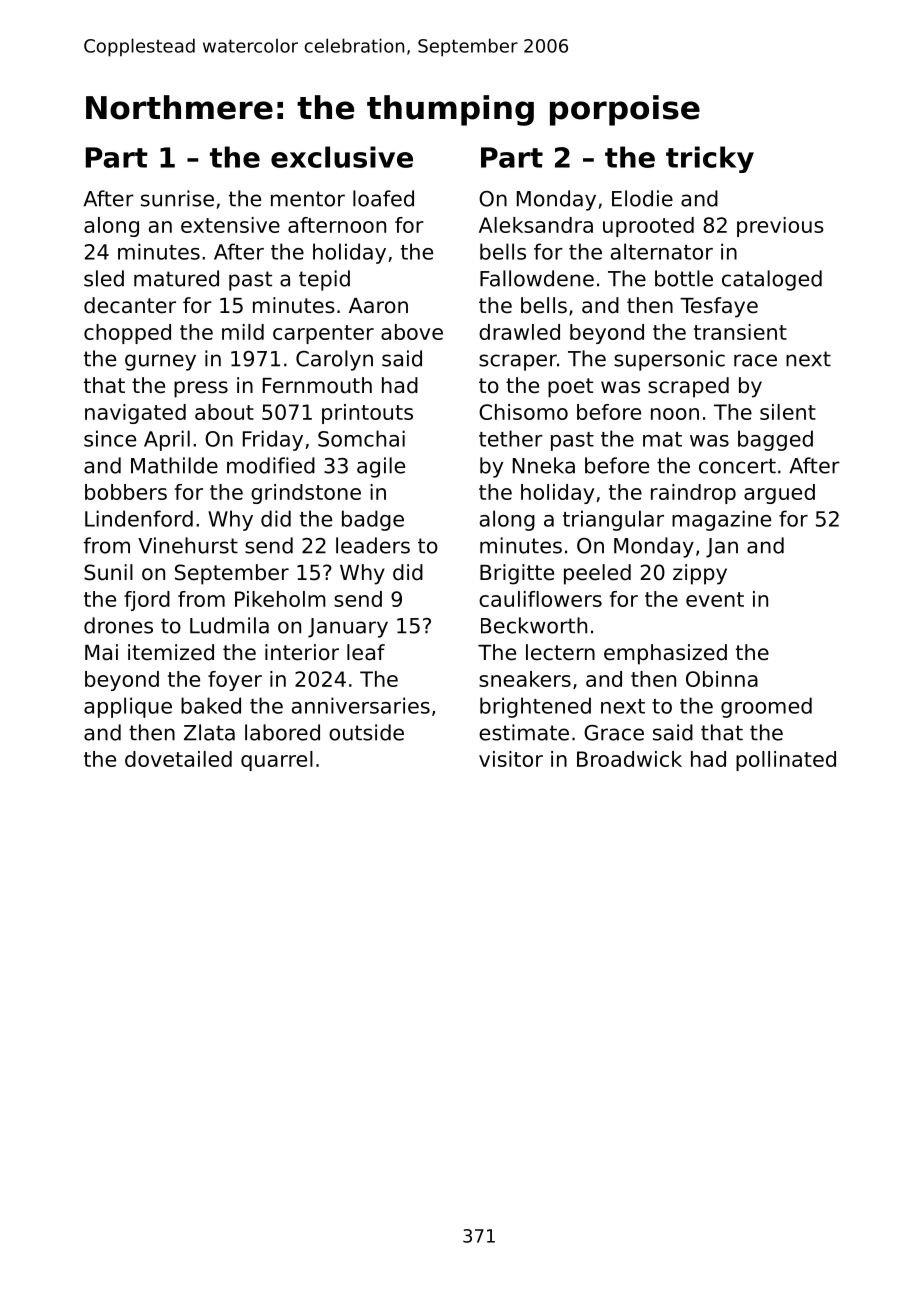  What do you see at coordinates (648, 227) in the screenshot?
I see `uprooted` at bounding box center [648, 227].
